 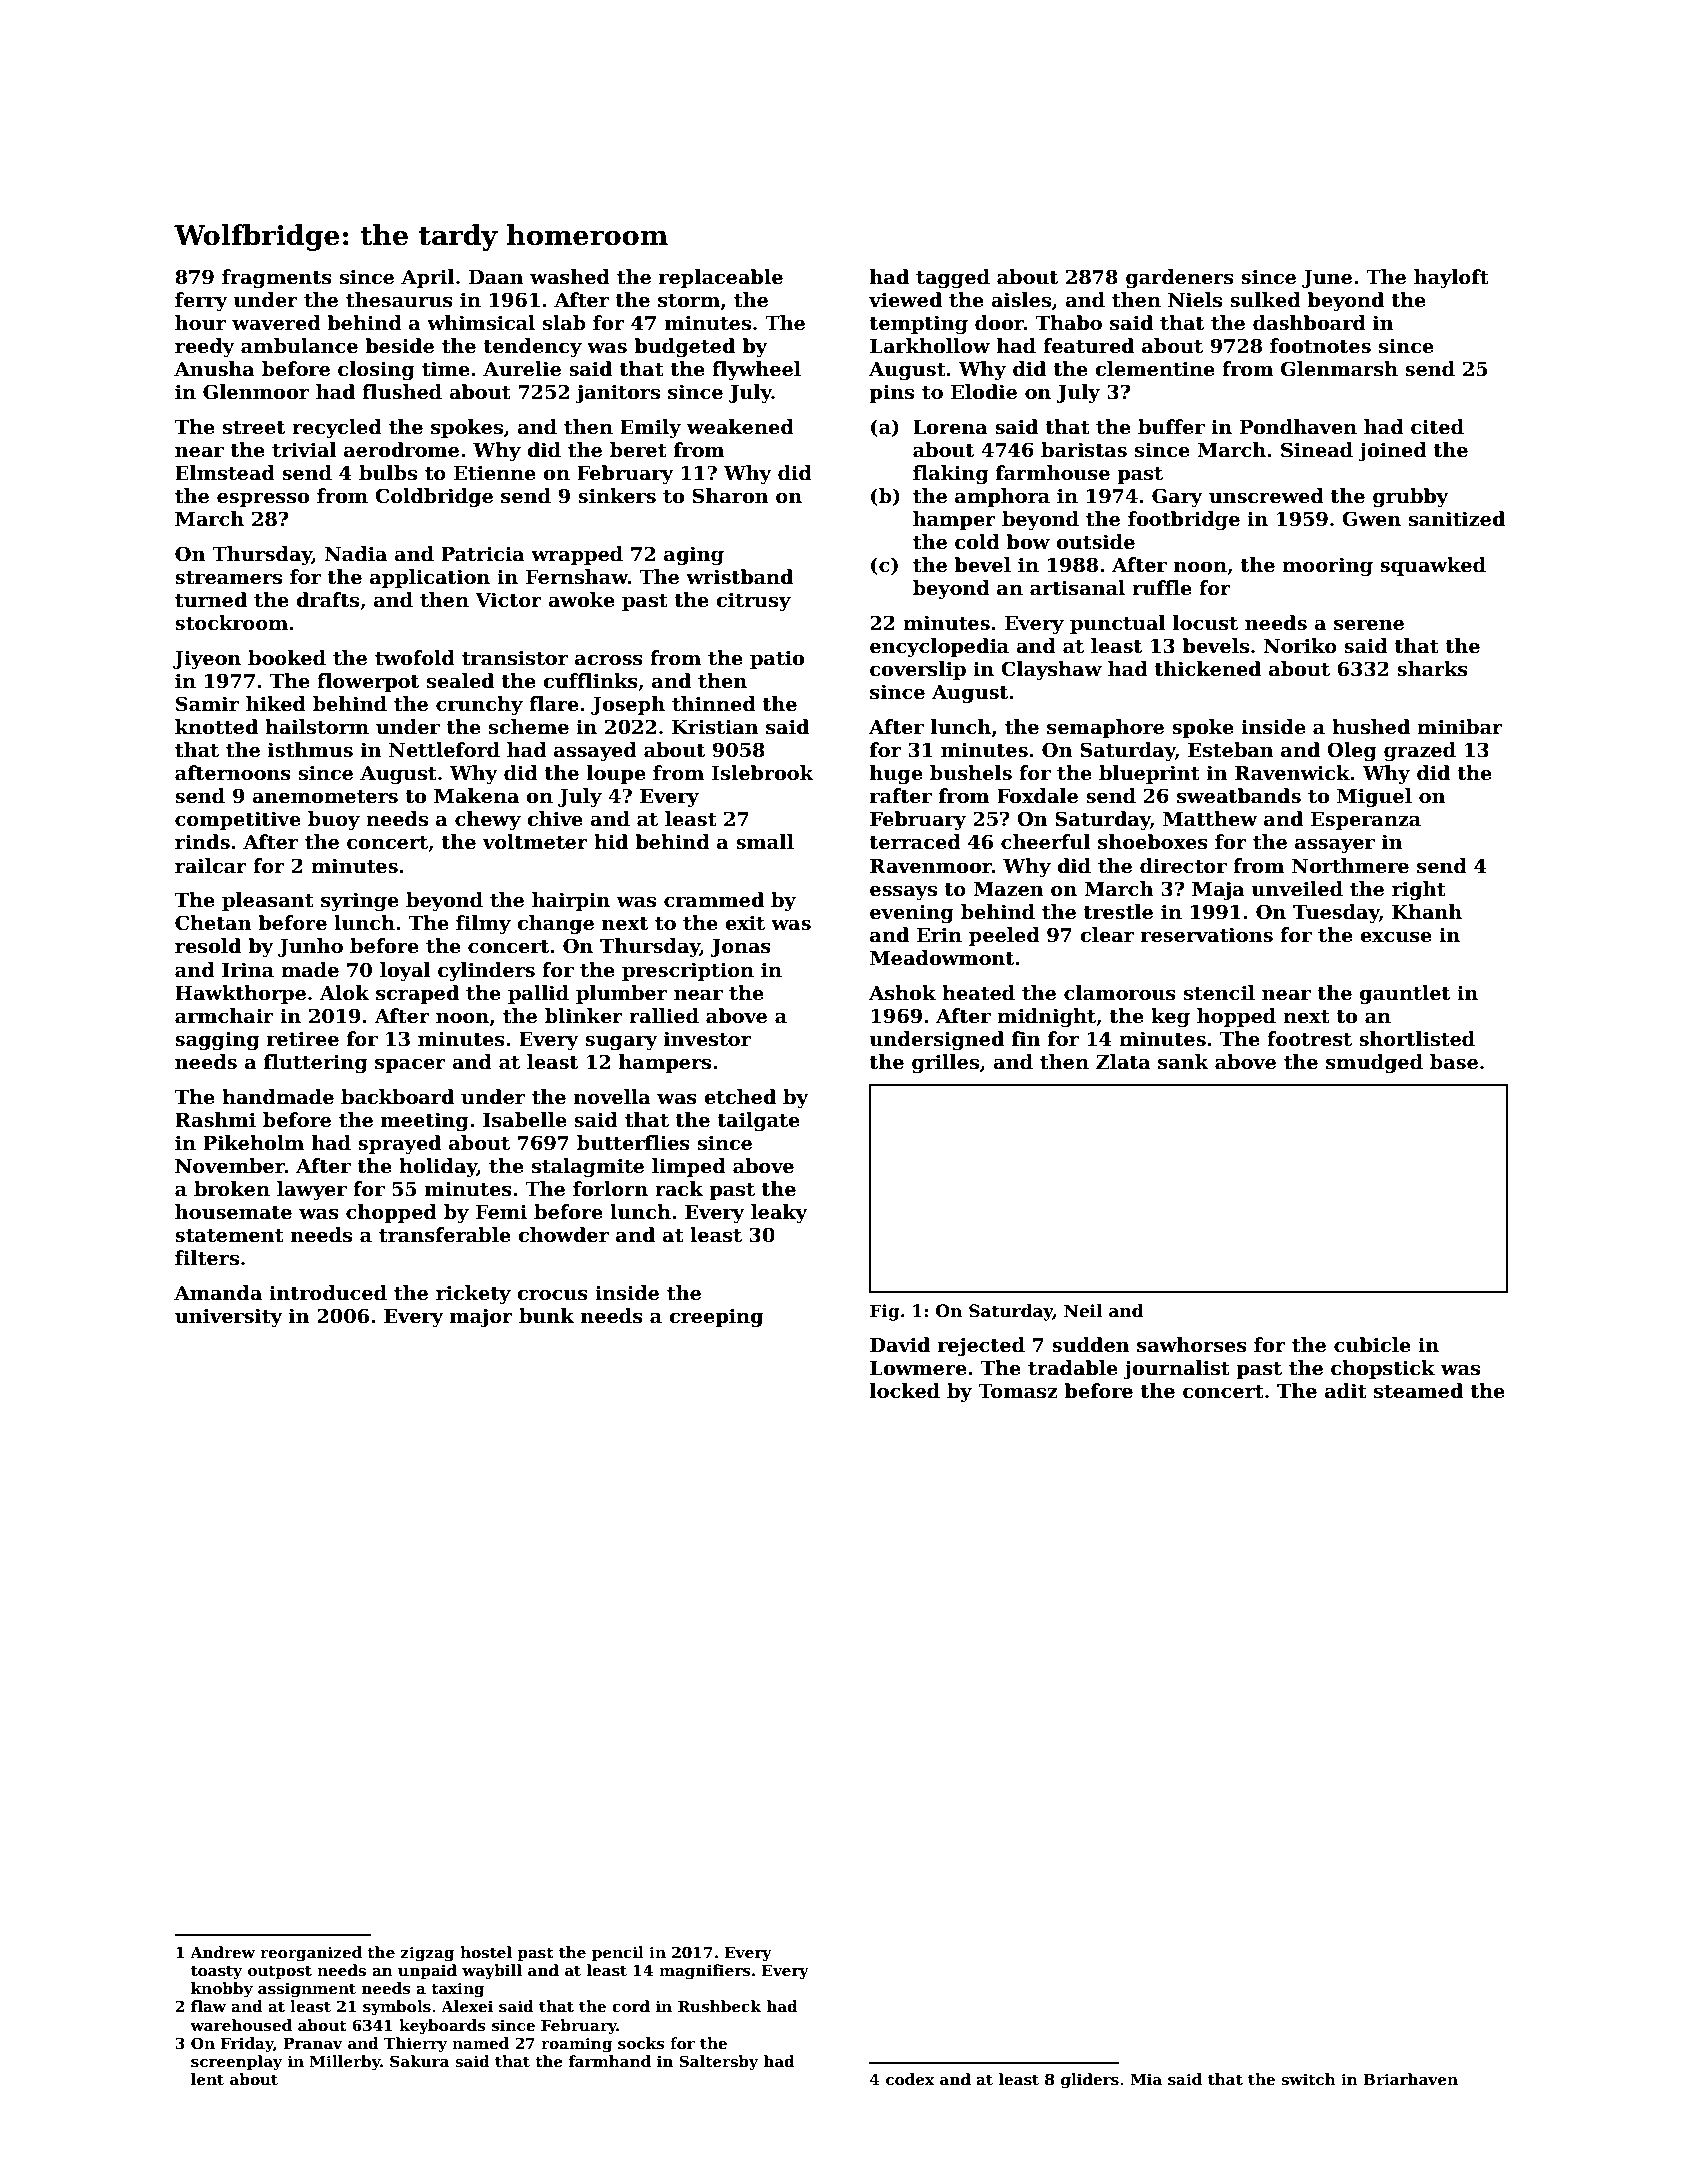 I want to click on fragments, so click(x=277, y=278).
